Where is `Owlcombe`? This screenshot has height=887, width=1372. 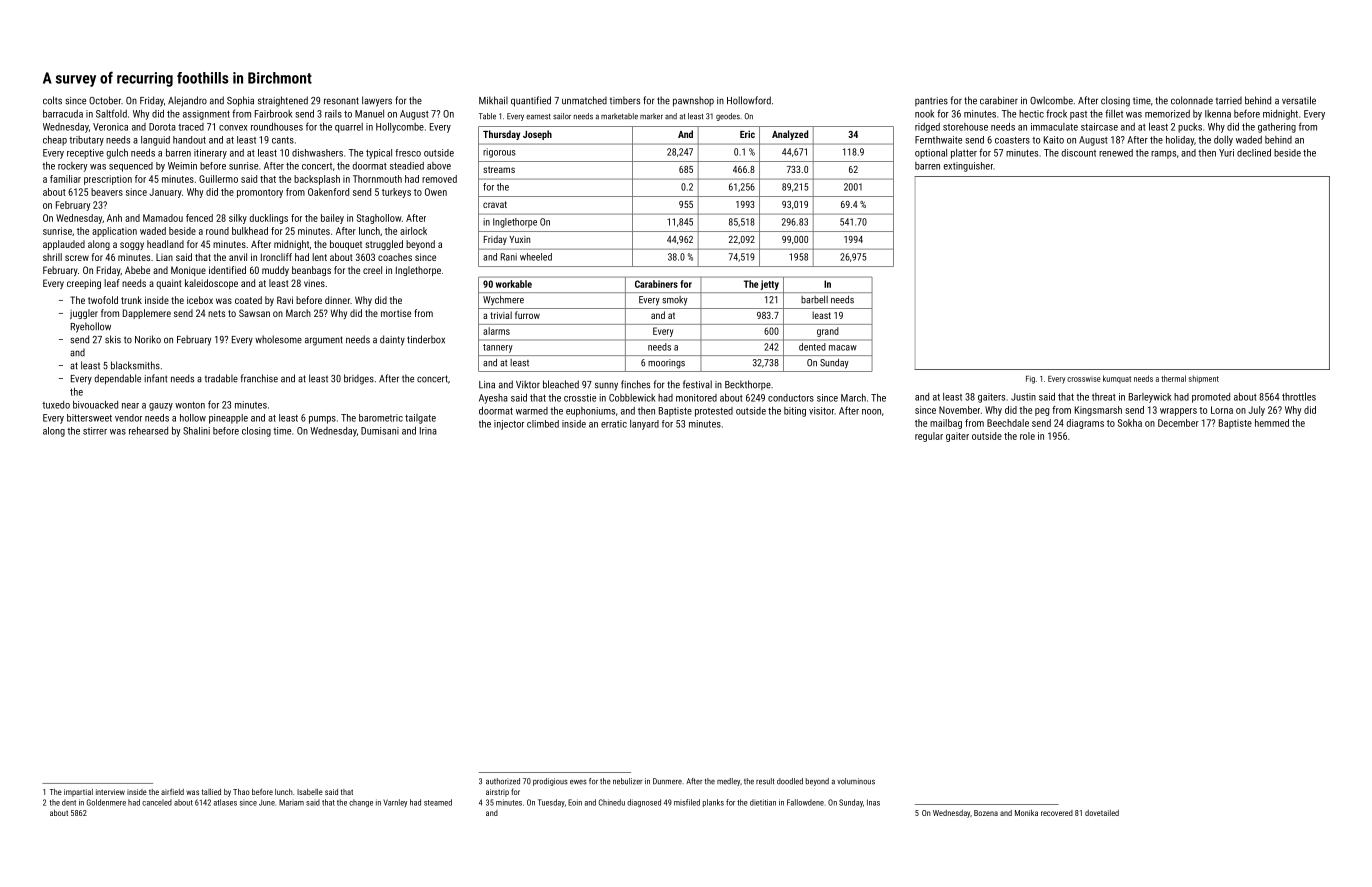
Owlcombe is located at coordinates (1051, 100).
